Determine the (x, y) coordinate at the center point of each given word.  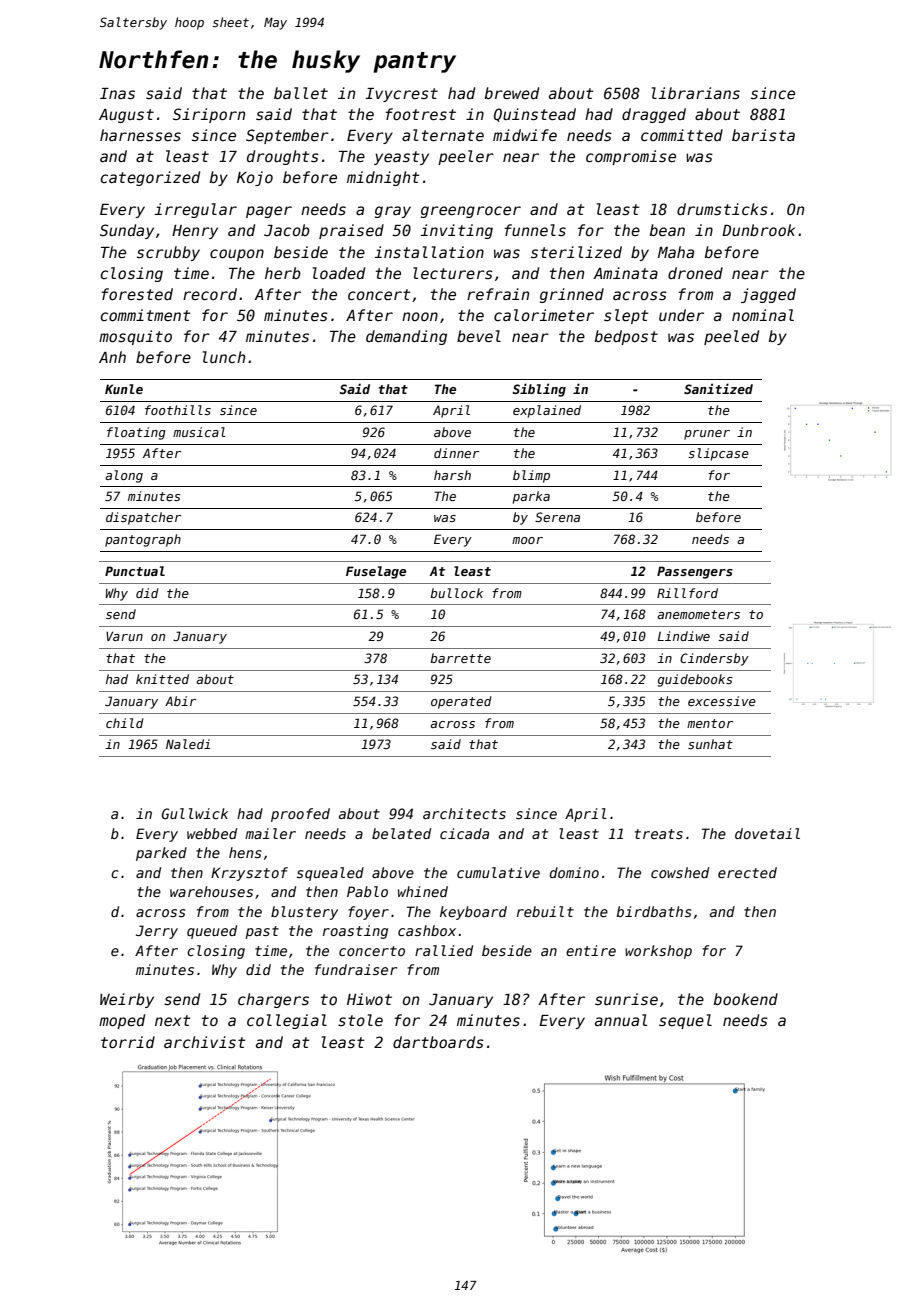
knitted (162, 679)
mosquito (135, 337)
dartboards (438, 1042)
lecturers (453, 273)
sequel (685, 1021)
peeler (466, 157)
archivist (205, 1042)
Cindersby (714, 659)
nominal (763, 315)
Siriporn (209, 115)
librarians (696, 93)
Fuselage (376, 572)
